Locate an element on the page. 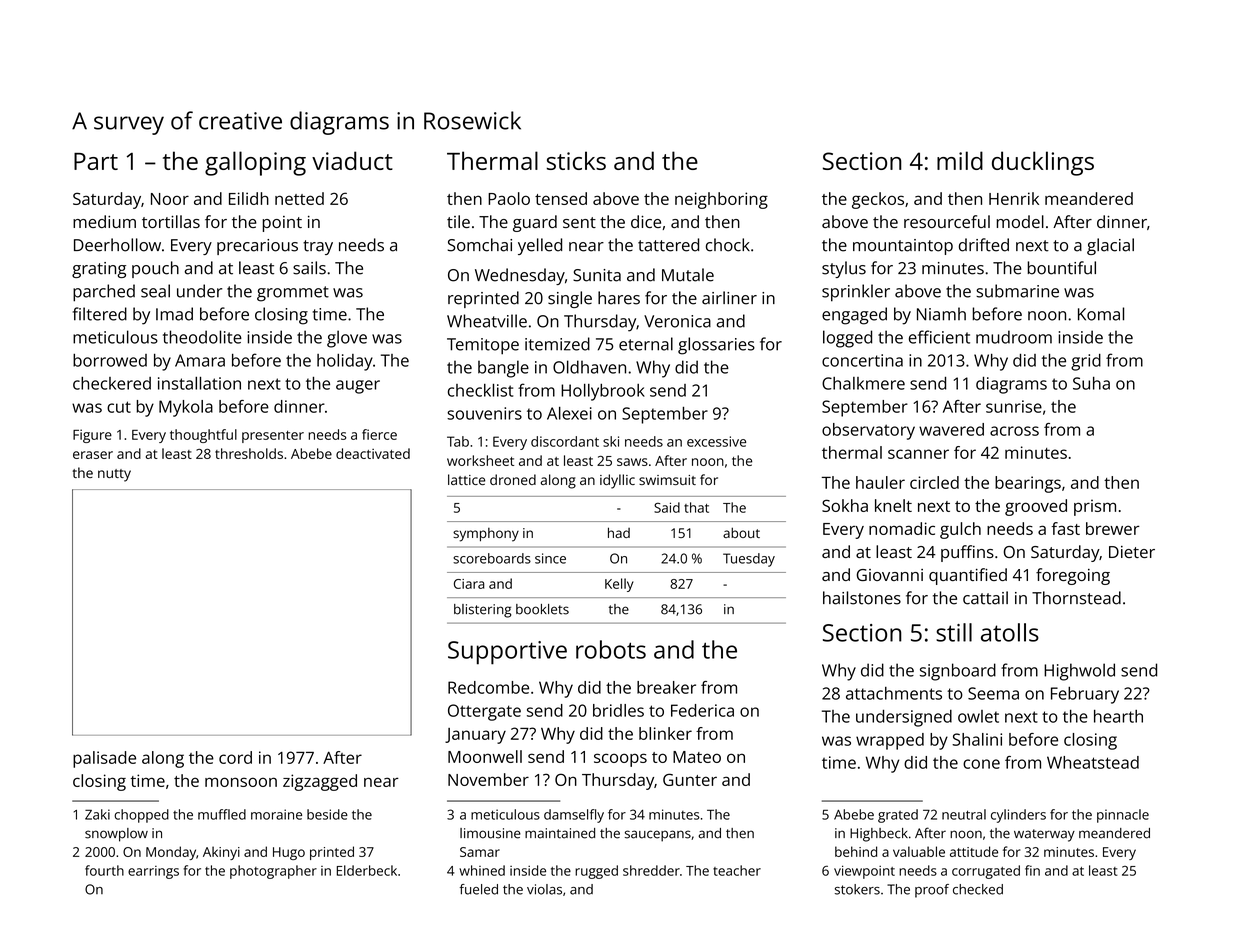 This image has width=1233, height=952. neighboring is located at coordinates (721, 200).
